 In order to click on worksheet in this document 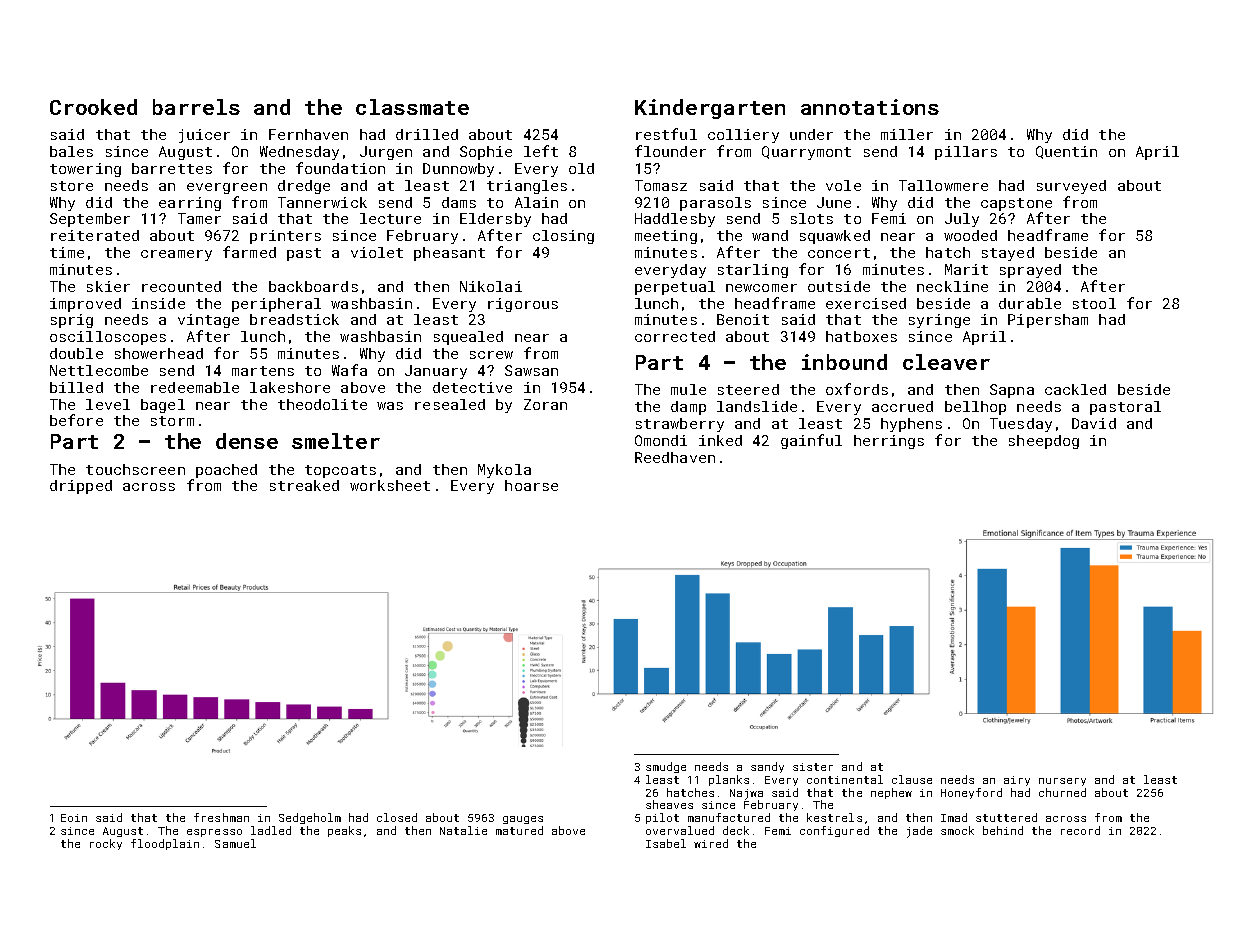, I will do `click(390, 485)`.
